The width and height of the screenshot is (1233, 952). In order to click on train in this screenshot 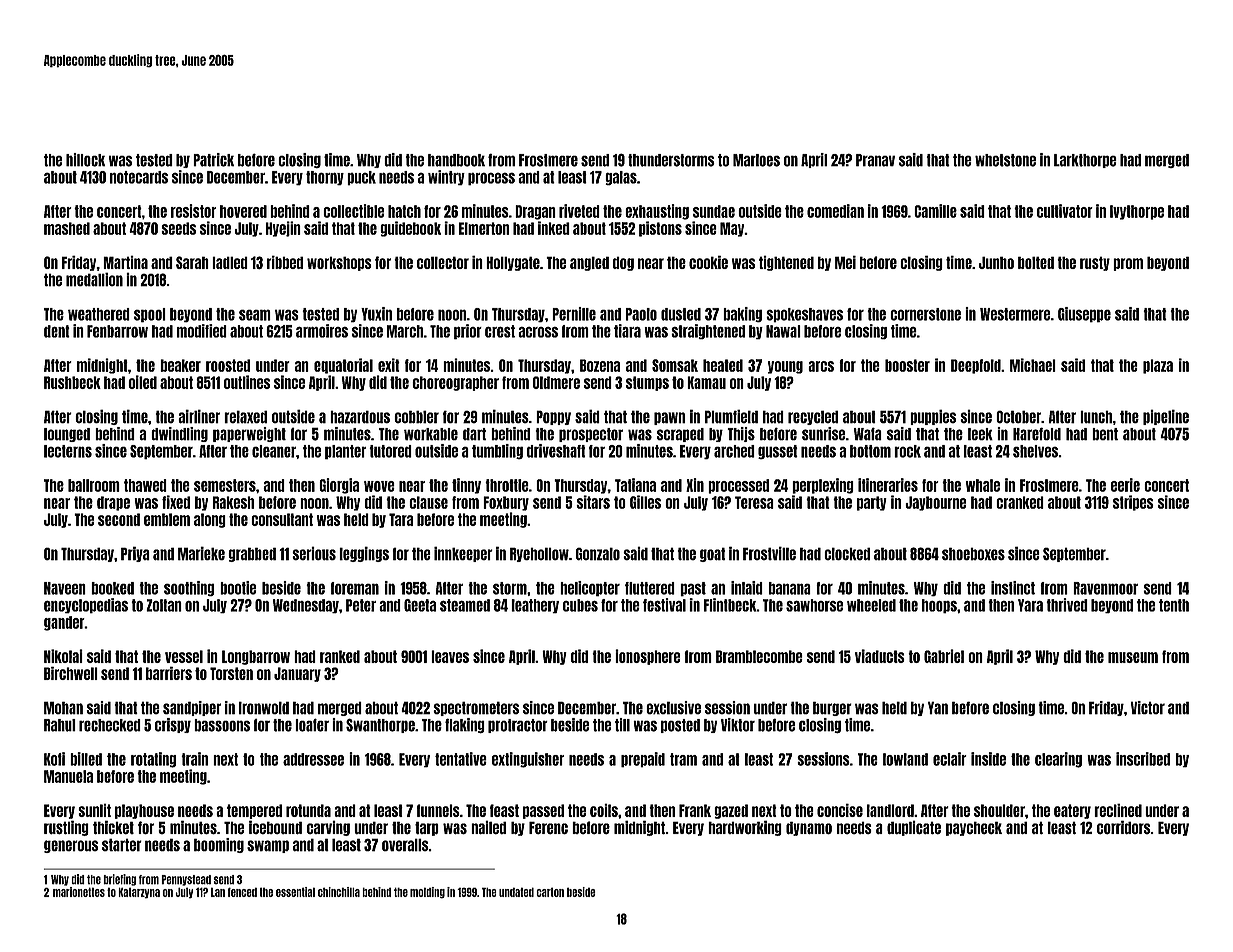, I will do `click(194, 759)`.
